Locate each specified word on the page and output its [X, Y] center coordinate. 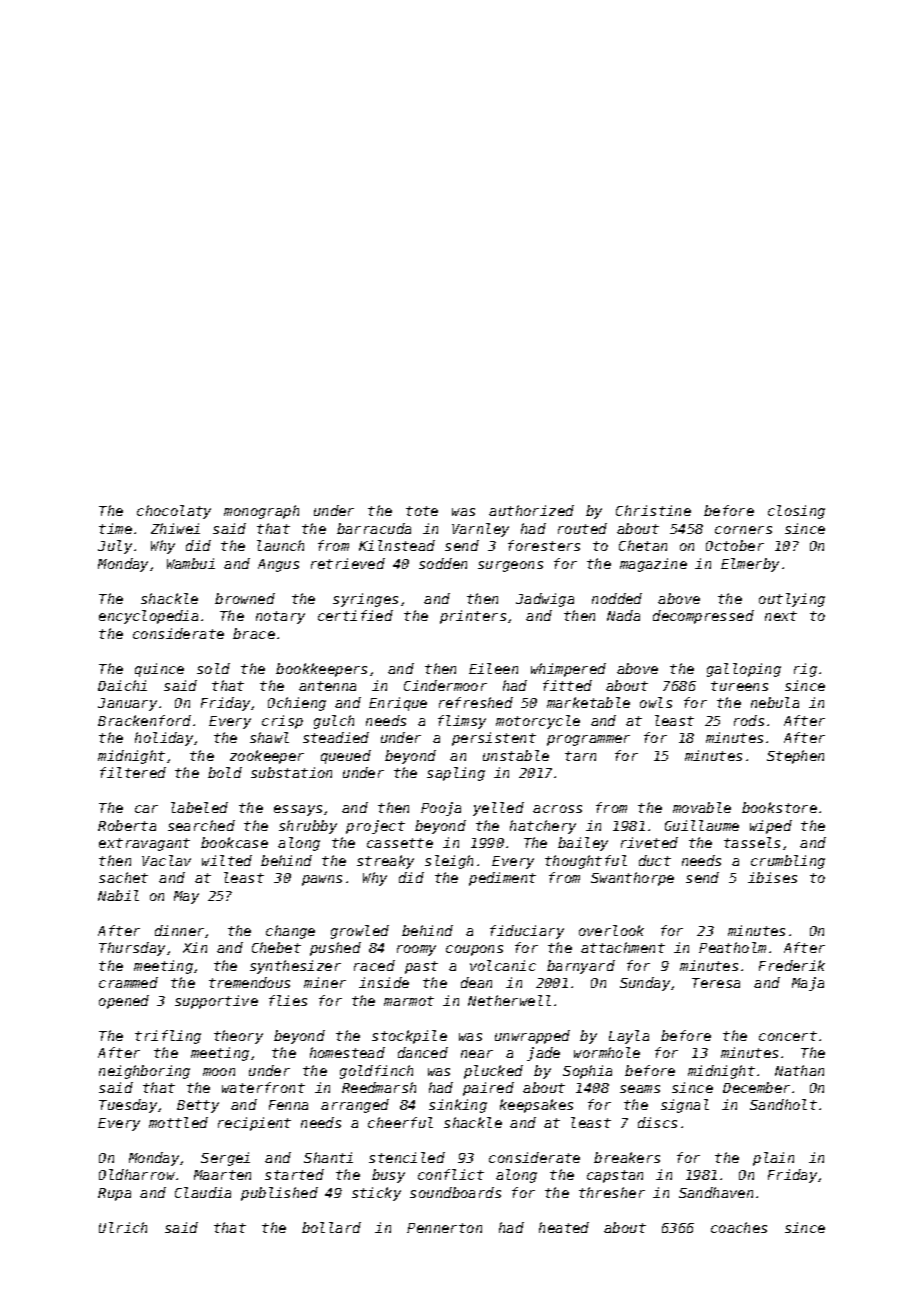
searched [201, 825]
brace [254, 633]
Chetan [643, 545]
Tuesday [128, 1106]
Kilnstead [397, 545]
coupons [474, 950]
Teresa [716, 983]
